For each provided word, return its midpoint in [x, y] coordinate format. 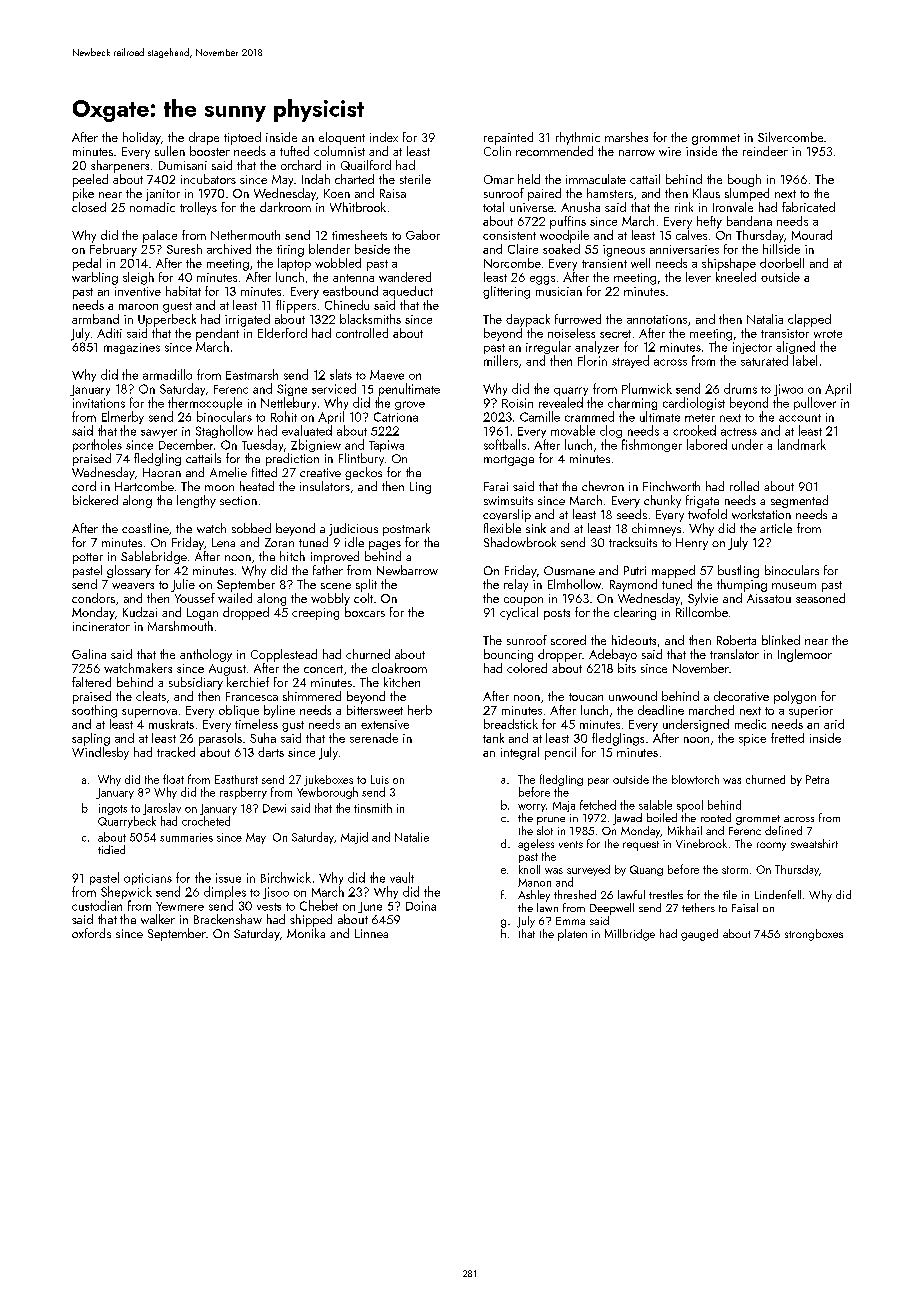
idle [354, 542]
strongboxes [814, 935]
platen [572, 935]
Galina [89, 654]
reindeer [765, 151]
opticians [148, 879]
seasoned [820, 598]
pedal [87, 264]
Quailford [366, 165]
